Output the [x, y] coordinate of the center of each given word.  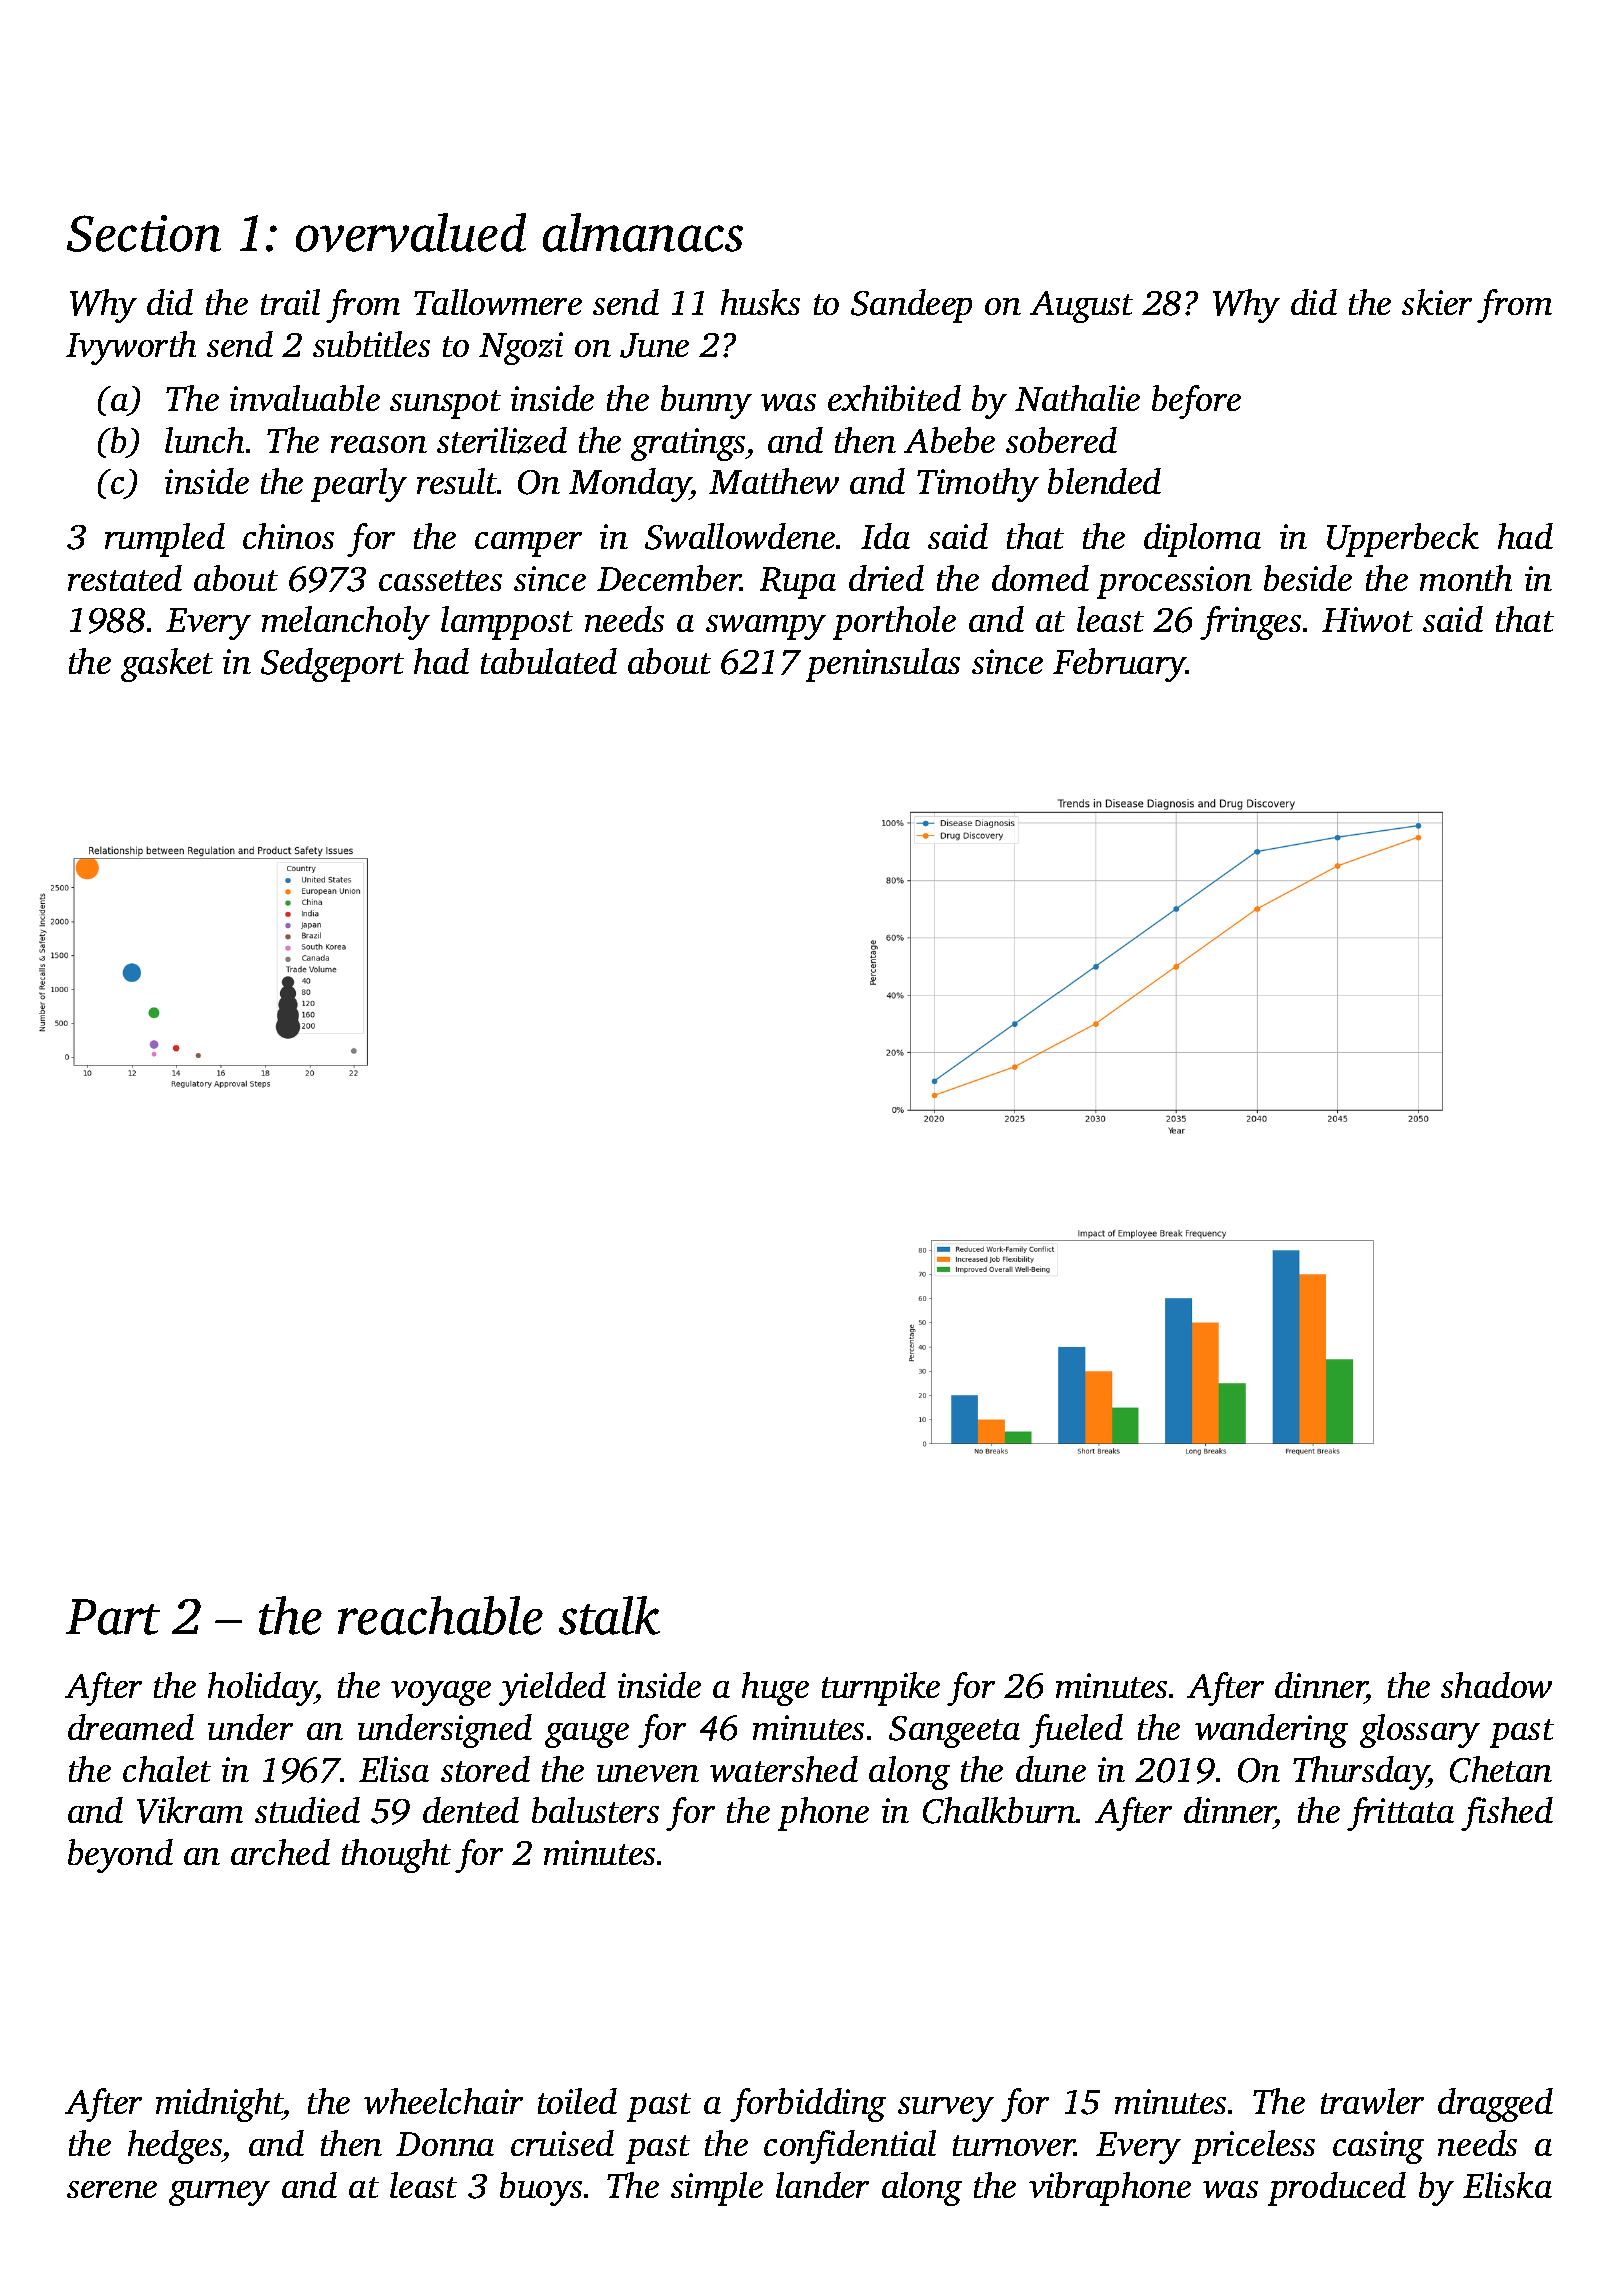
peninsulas [883, 665]
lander [822, 2185]
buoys [541, 2189]
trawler [1372, 2101]
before [1196, 402]
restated [125, 578]
